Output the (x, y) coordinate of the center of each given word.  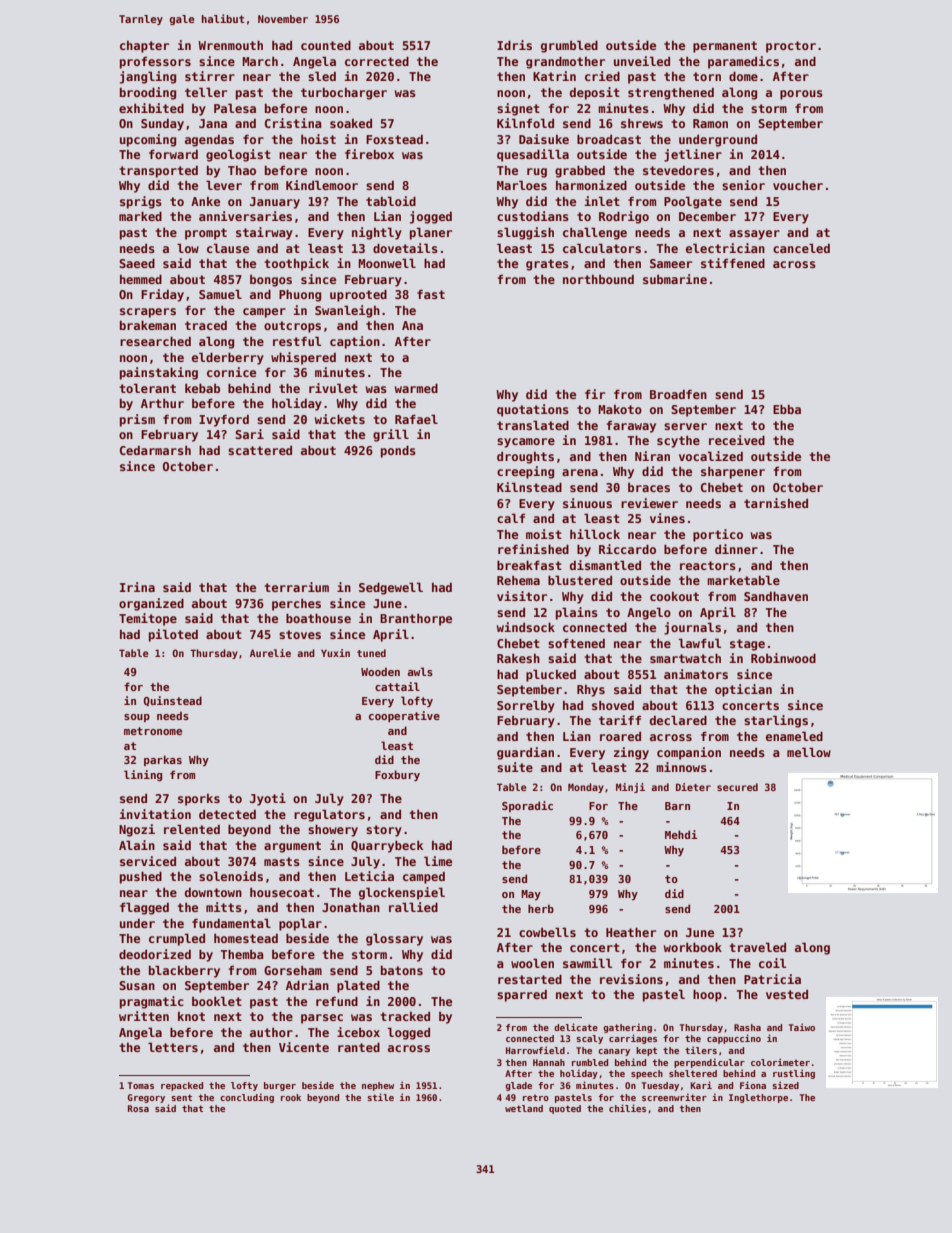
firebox (369, 154)
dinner (736, 549)
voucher (798, 185)
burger (280, 1086)
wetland (524, 1108)
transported (158, 172)
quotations (533, 410)
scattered (260, 450)
